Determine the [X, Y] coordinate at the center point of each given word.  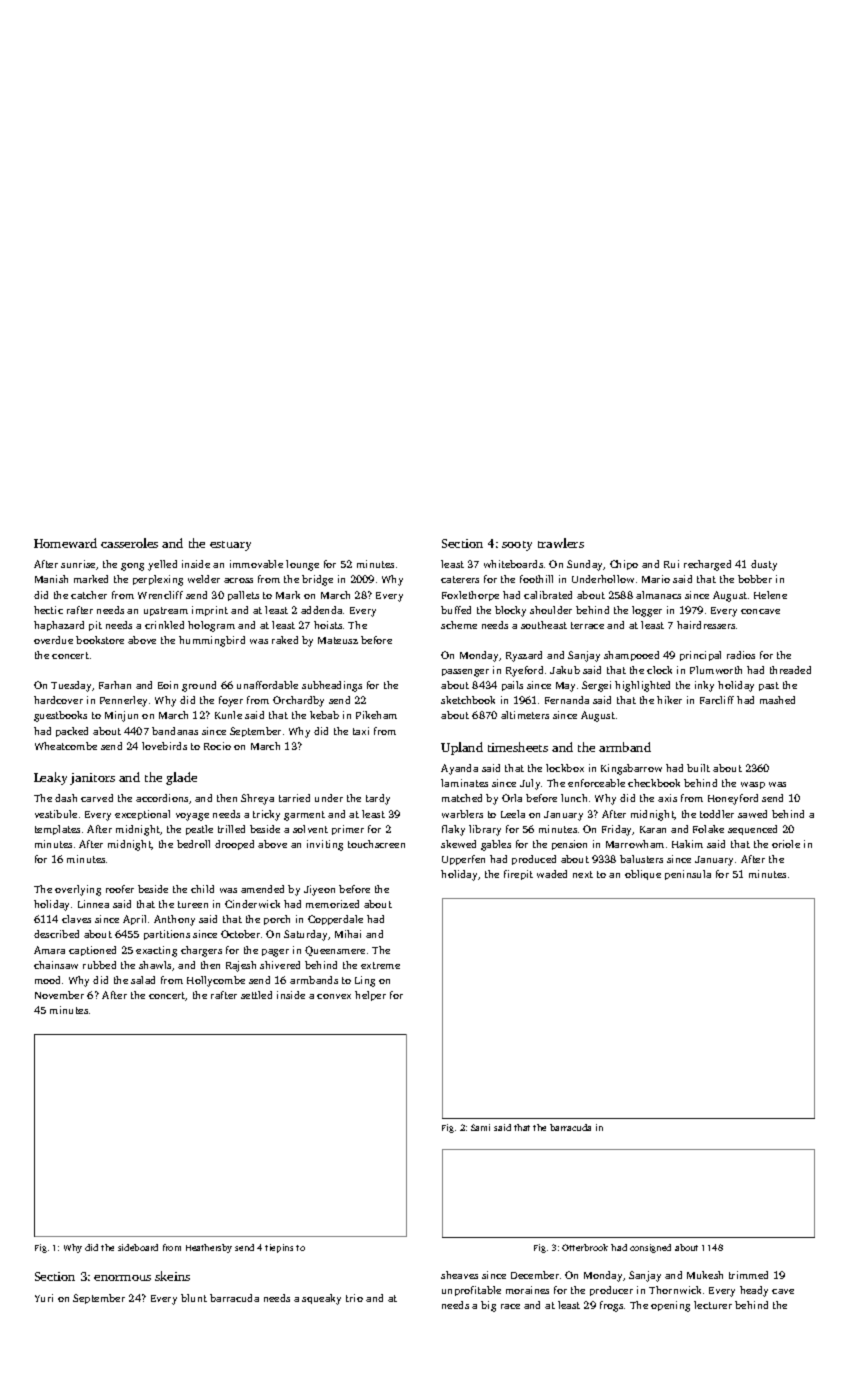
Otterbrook [585, 1247]
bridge [317, 580]
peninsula [688, 875]
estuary [230, 546]
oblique [643, 875]
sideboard [138, 1247]
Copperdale [335, 920]
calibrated [548, 595]
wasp [753, 785]
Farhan [115, 685]
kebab [324, 715]
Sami [480, 1127]
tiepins [279, 1248]
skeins [172, 1276]
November [59, 995]
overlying [78, 890]
